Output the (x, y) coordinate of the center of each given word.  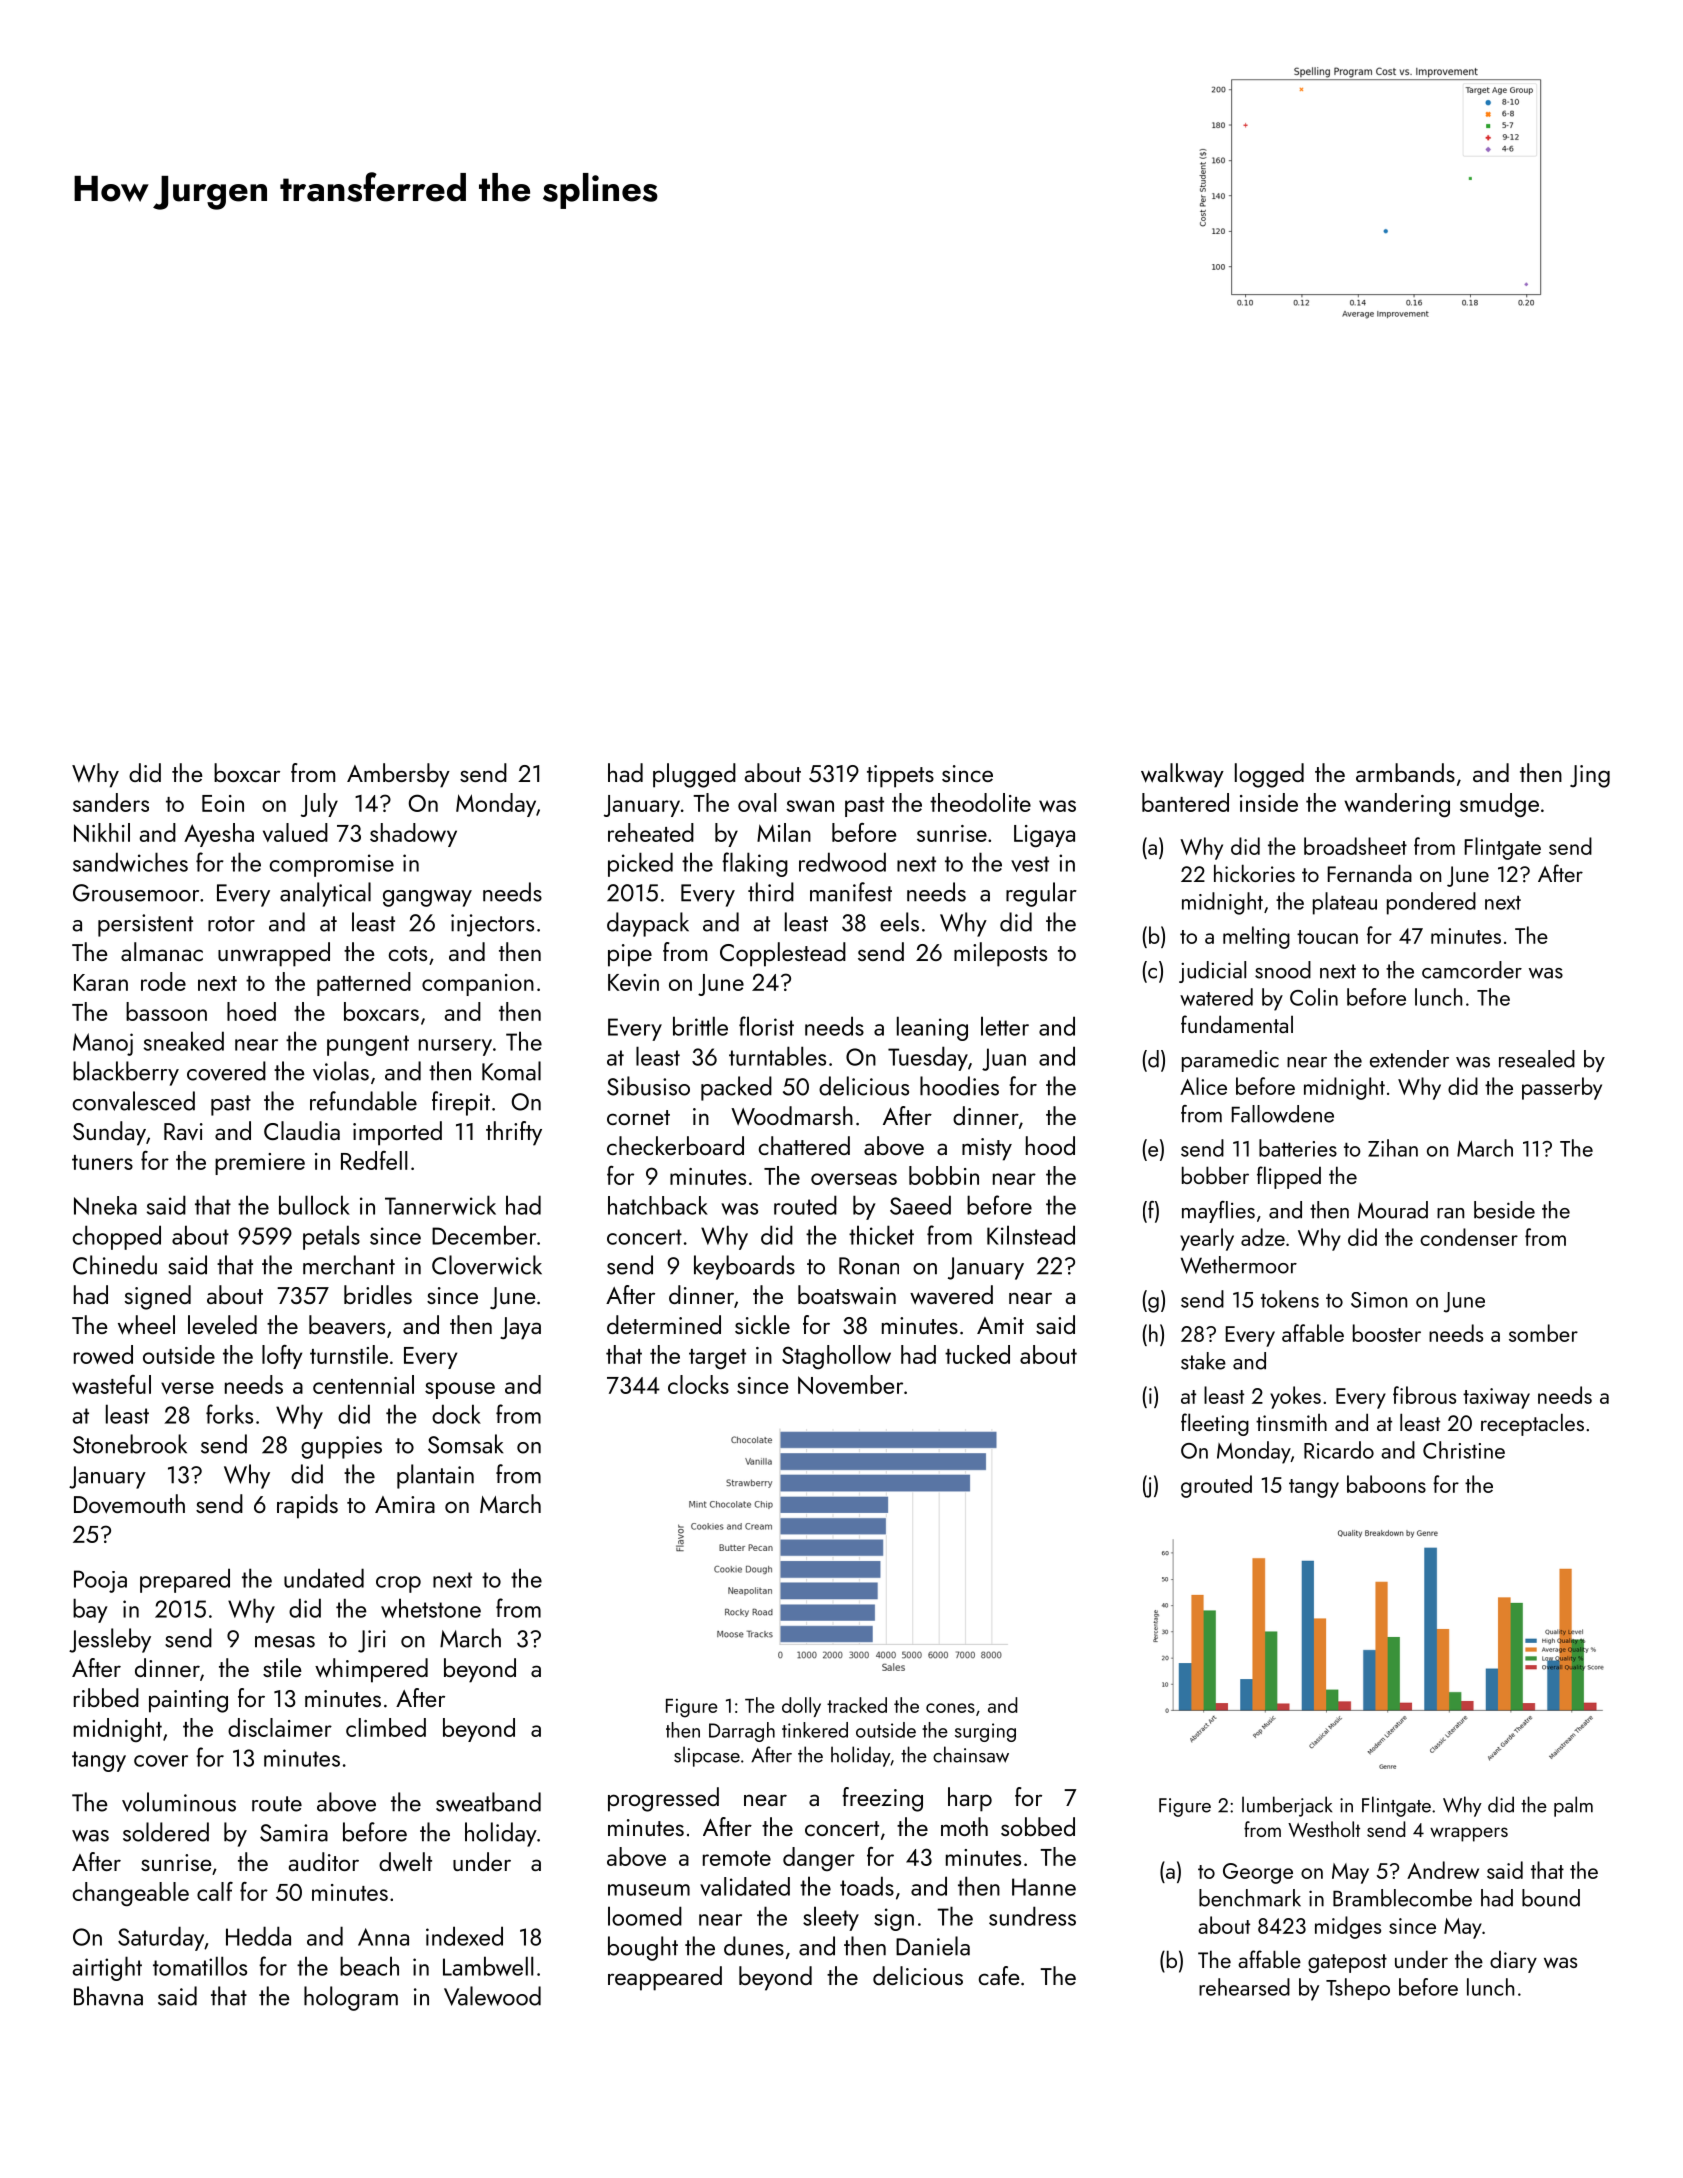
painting (188, 1701)
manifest (851, 892)
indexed (464, 1936)
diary (1513, 1961)
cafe (999, 1975)
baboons (1386, 1484)
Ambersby (398, 775)
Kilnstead (1031, 1235)
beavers (347, 1325)
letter (1005, 1026)
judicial (1212, 972)
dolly (801, 1707)
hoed (251, 1011)
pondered (1431, 903)
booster (1387, 1333)
